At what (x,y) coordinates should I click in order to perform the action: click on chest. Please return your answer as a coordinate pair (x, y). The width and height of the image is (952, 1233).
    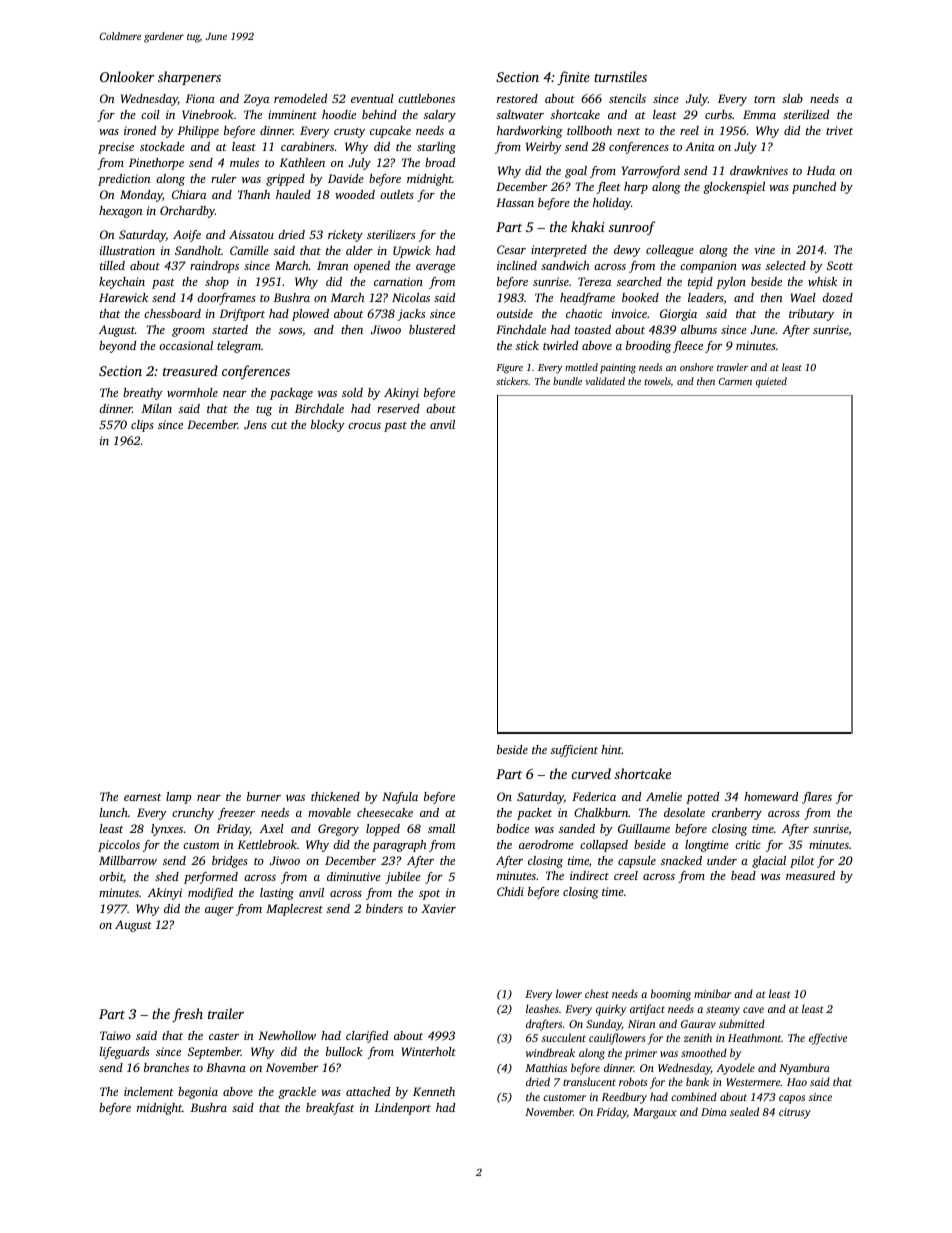
    Looking at the image, I should click on (597, 993).
